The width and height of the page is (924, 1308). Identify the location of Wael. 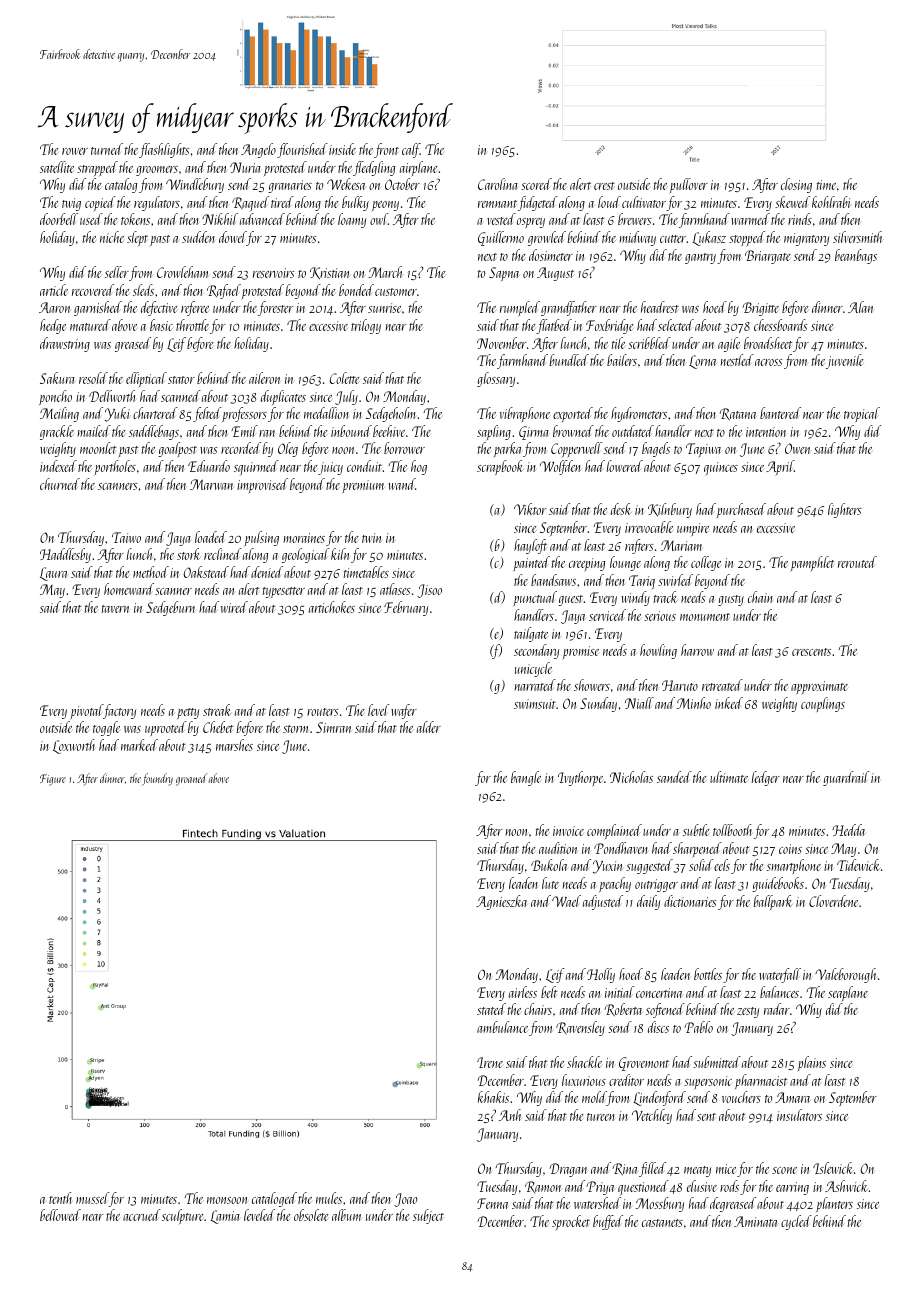
(566, 901).
